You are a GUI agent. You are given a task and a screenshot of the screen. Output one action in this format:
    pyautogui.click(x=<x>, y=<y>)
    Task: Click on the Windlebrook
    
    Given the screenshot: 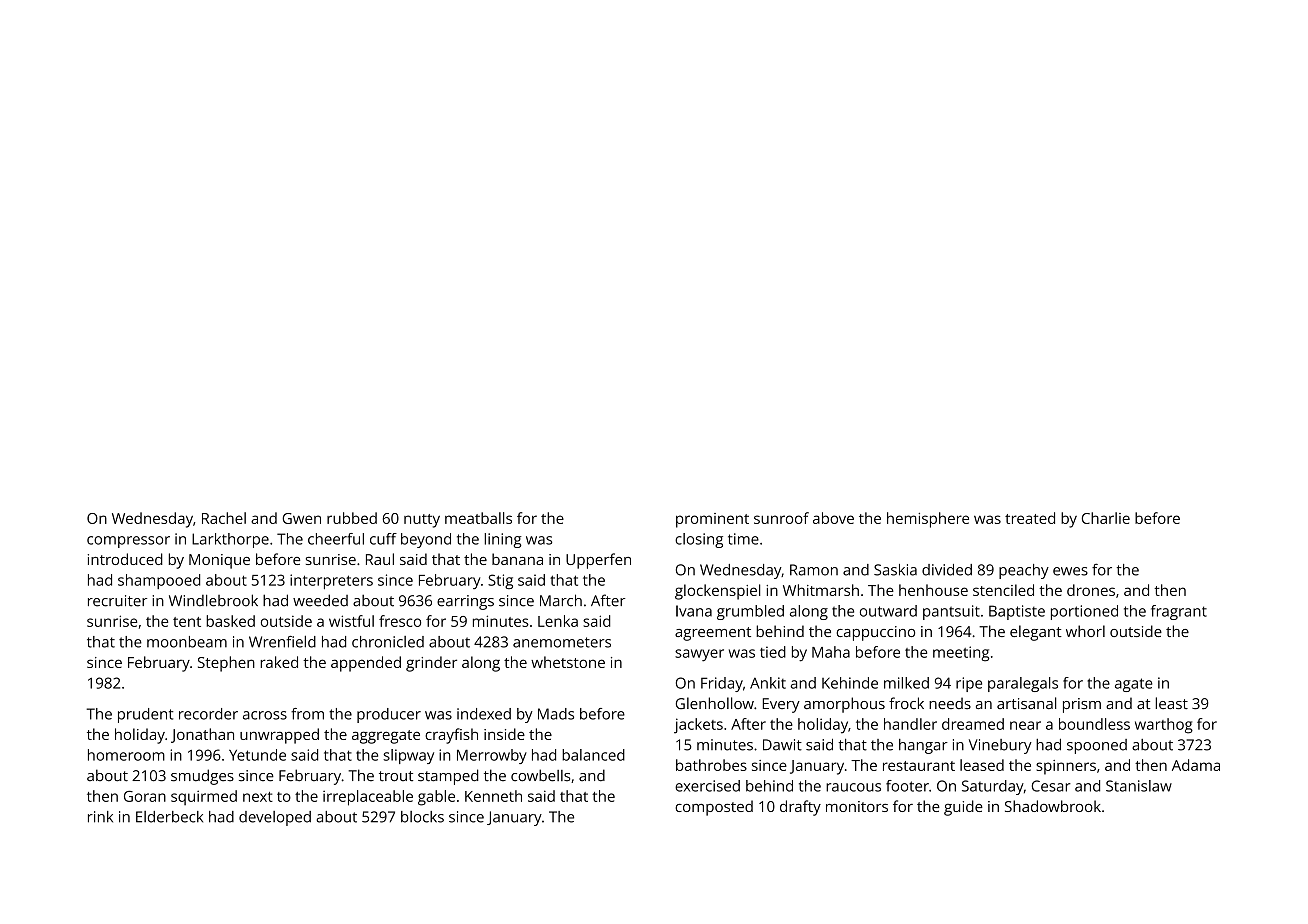 What is the action you would take?
    pyautogui.click(x=213, y=600)
